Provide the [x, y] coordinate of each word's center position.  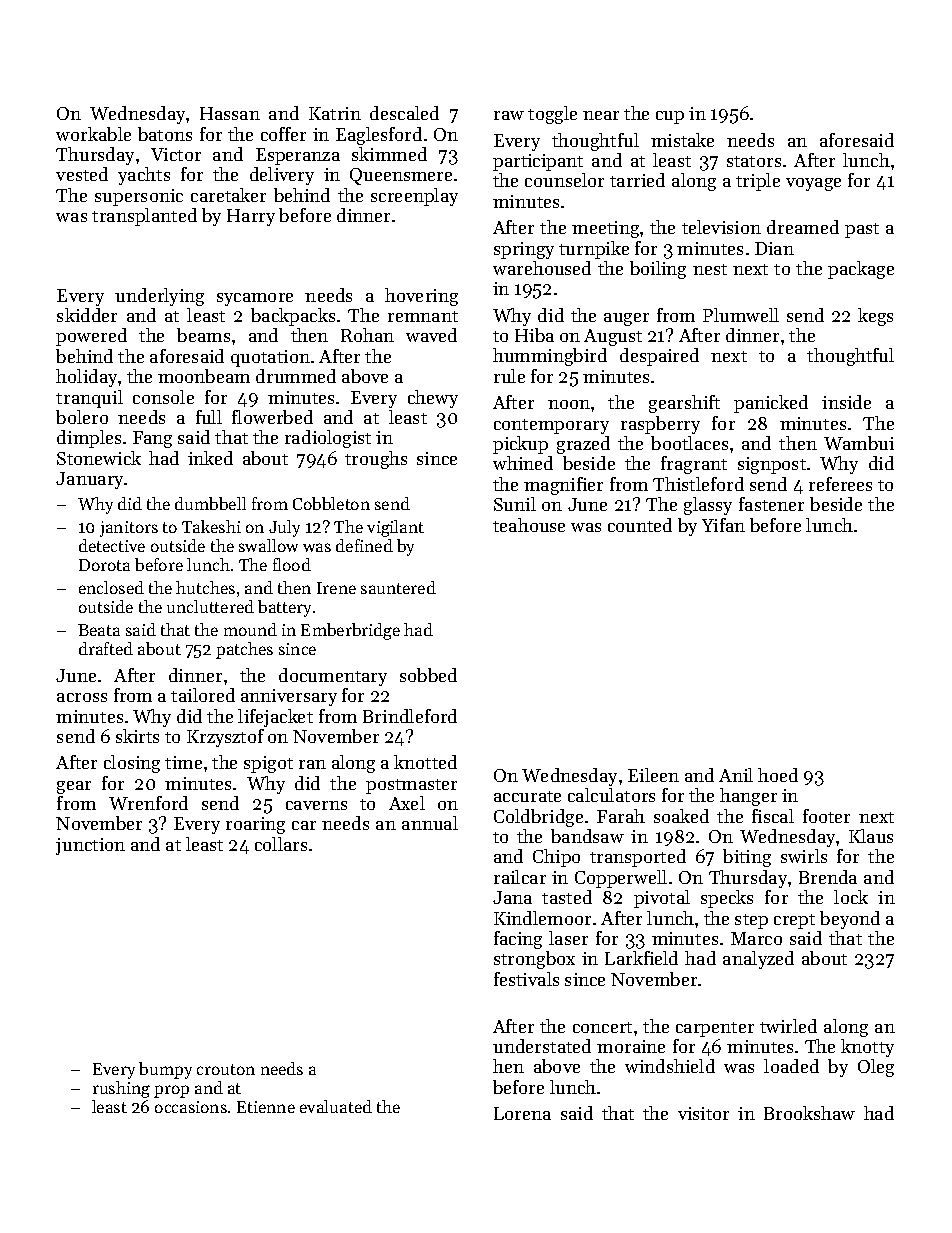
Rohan [367, 335]
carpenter [715, 1029]
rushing [121, 1089]
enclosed [111, 587]
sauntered [398, 587]
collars [281, 844]
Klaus [871, 836]
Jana [512, 897]
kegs [875, 317]
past [862, 230]
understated [542, 1046]
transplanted [144, 217]
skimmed [389, 154]
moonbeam [204, 376]
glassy [708, 506]
